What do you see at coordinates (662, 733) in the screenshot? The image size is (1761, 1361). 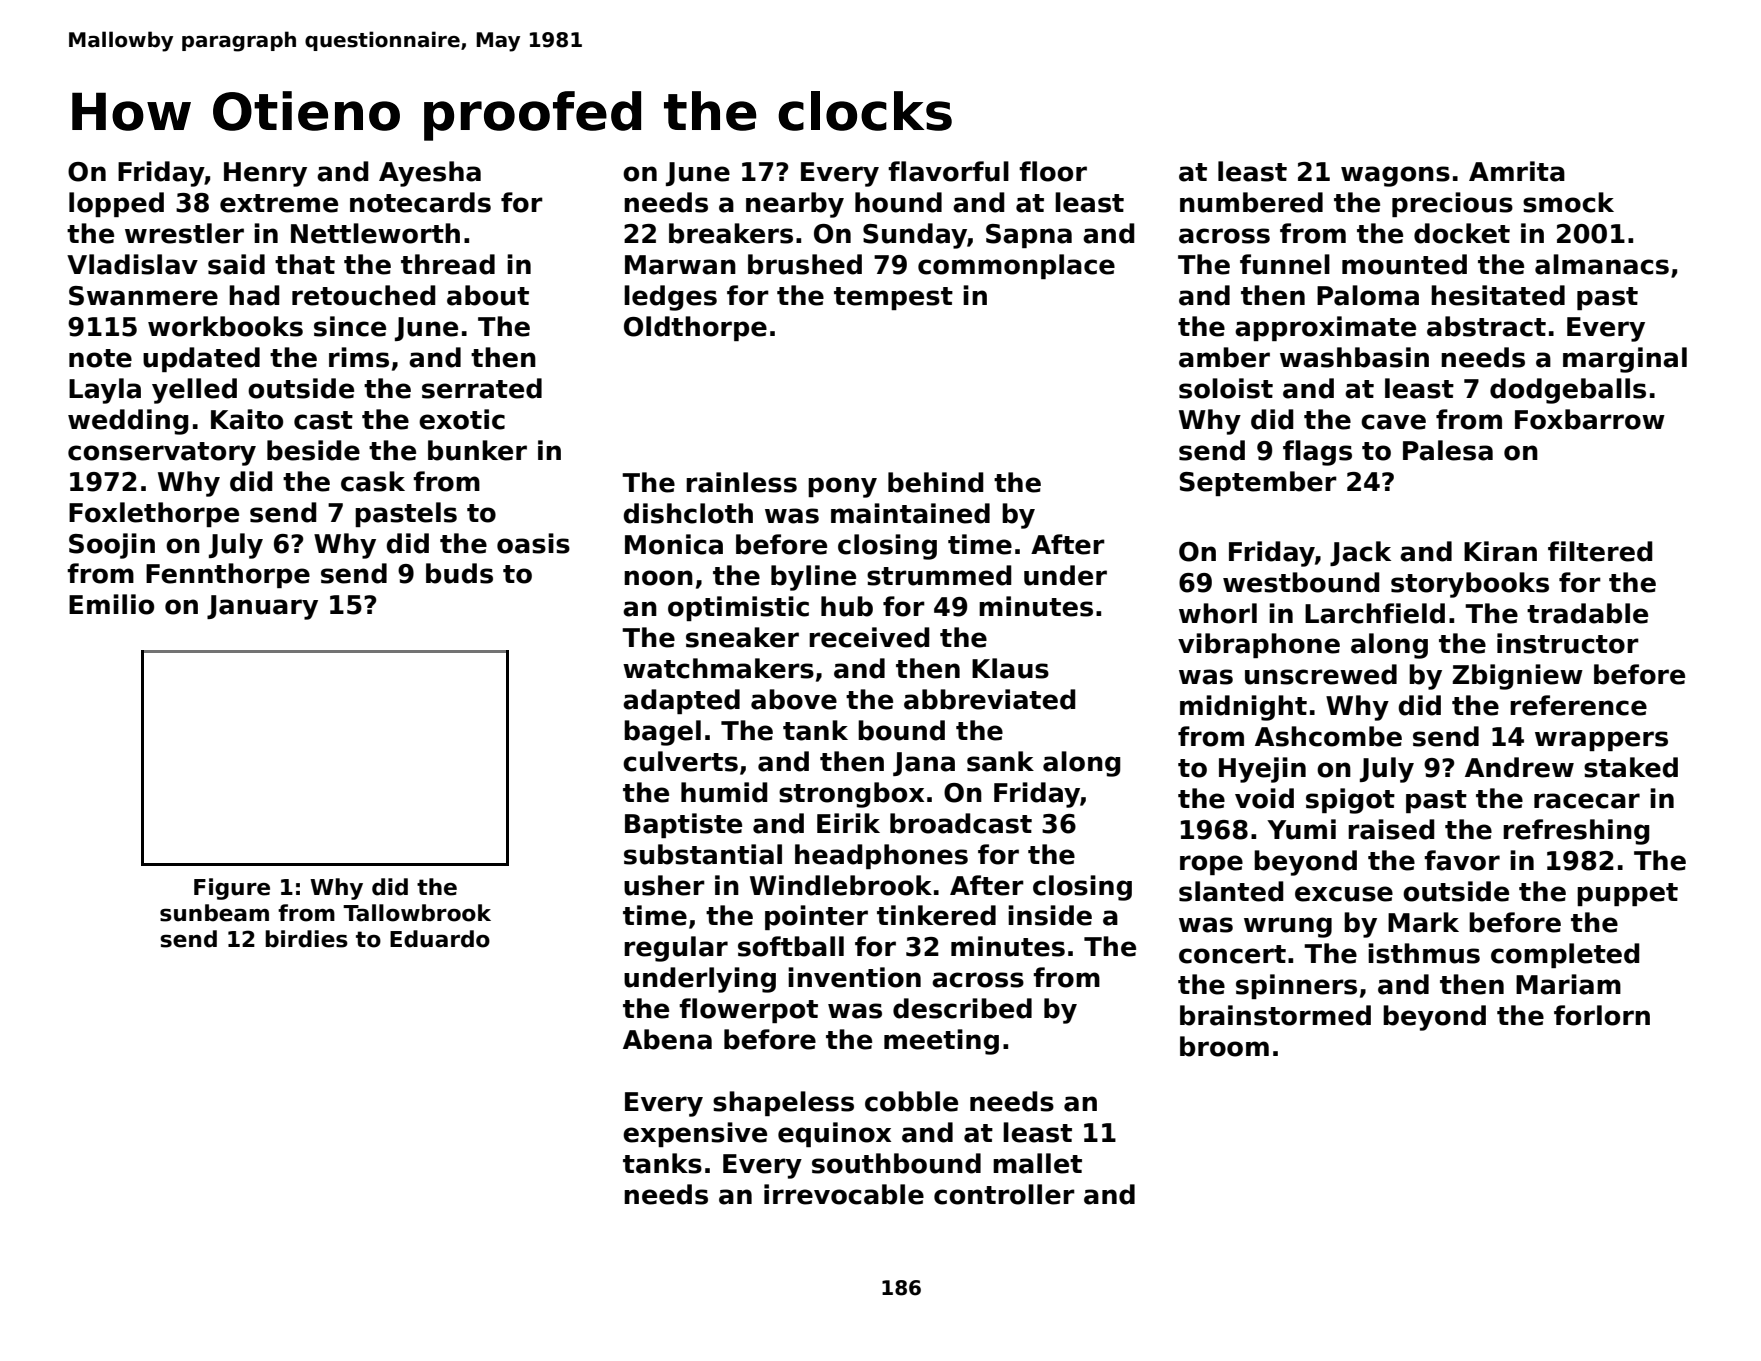 I see `bagel` at bounding box center [662, 733].
